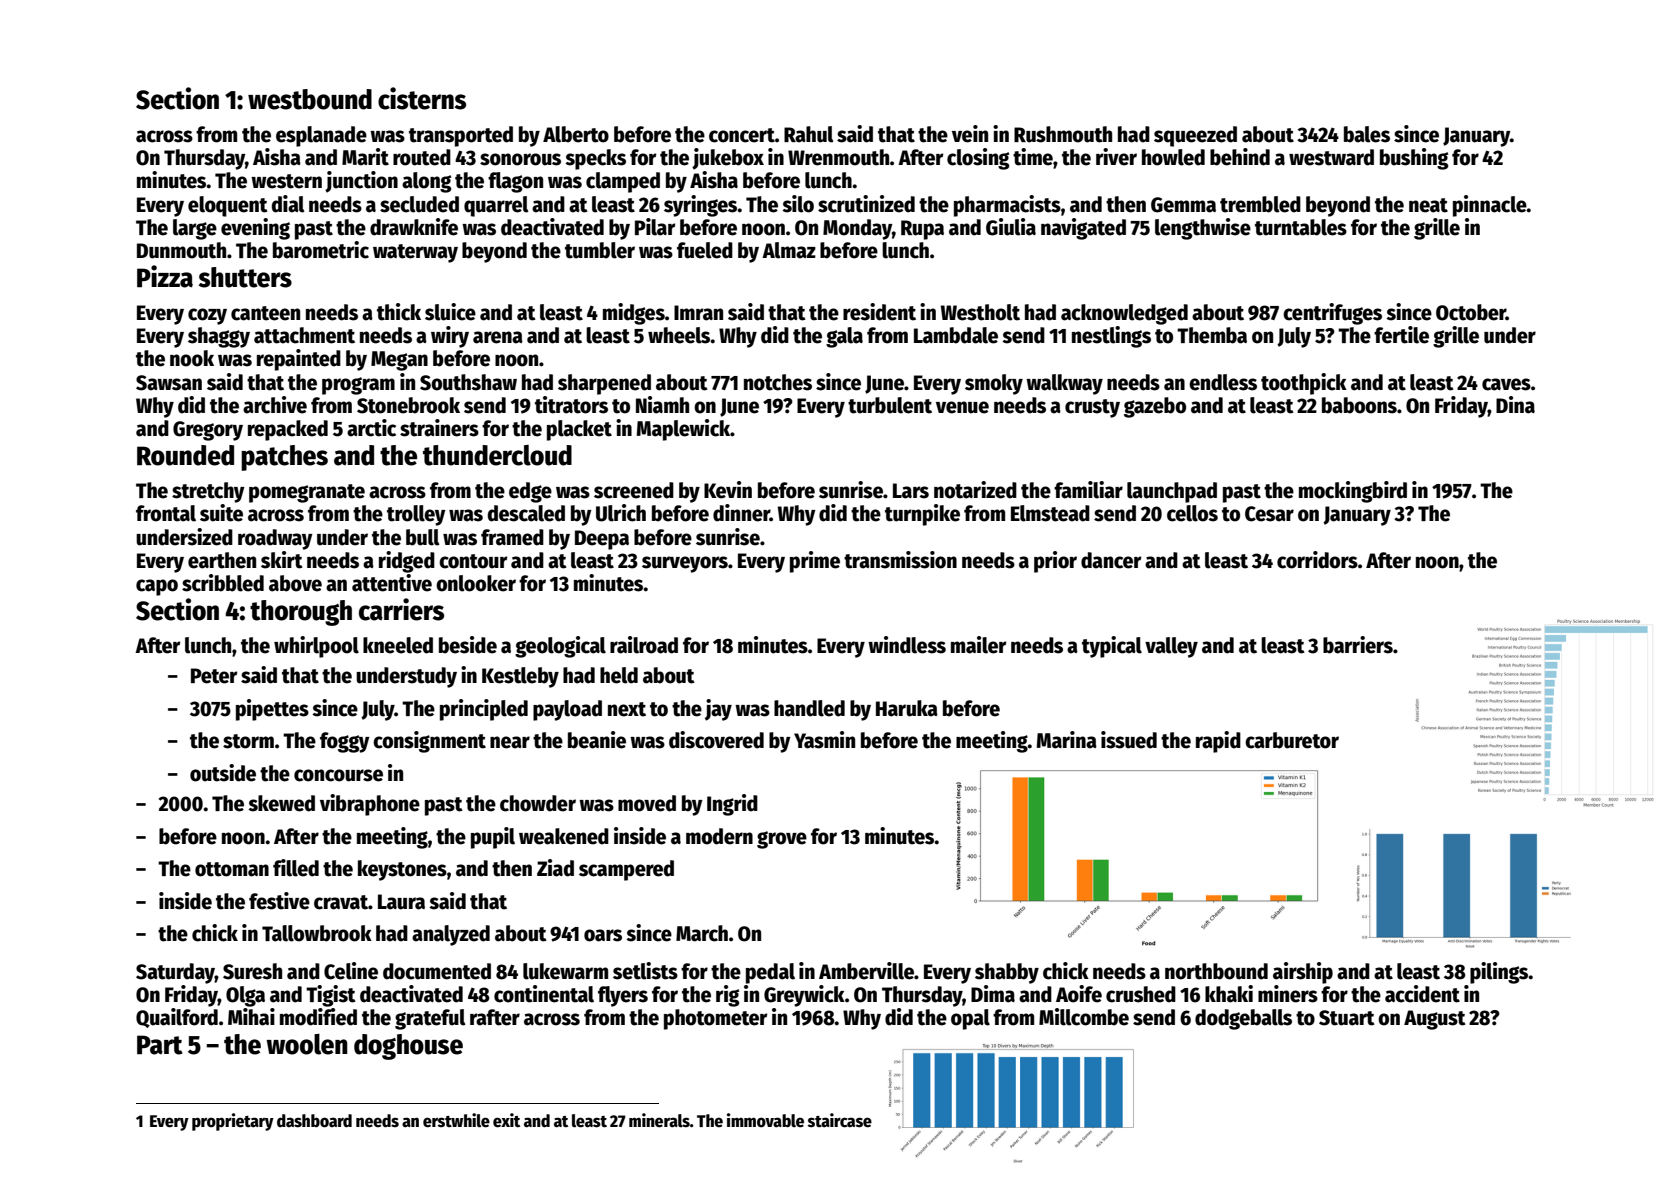 This screenshot has height=1187, width=1679. What do you see at coordinates (975, 490) in the screenshot?
I see `notarized` at bounding box center [975, 490].
